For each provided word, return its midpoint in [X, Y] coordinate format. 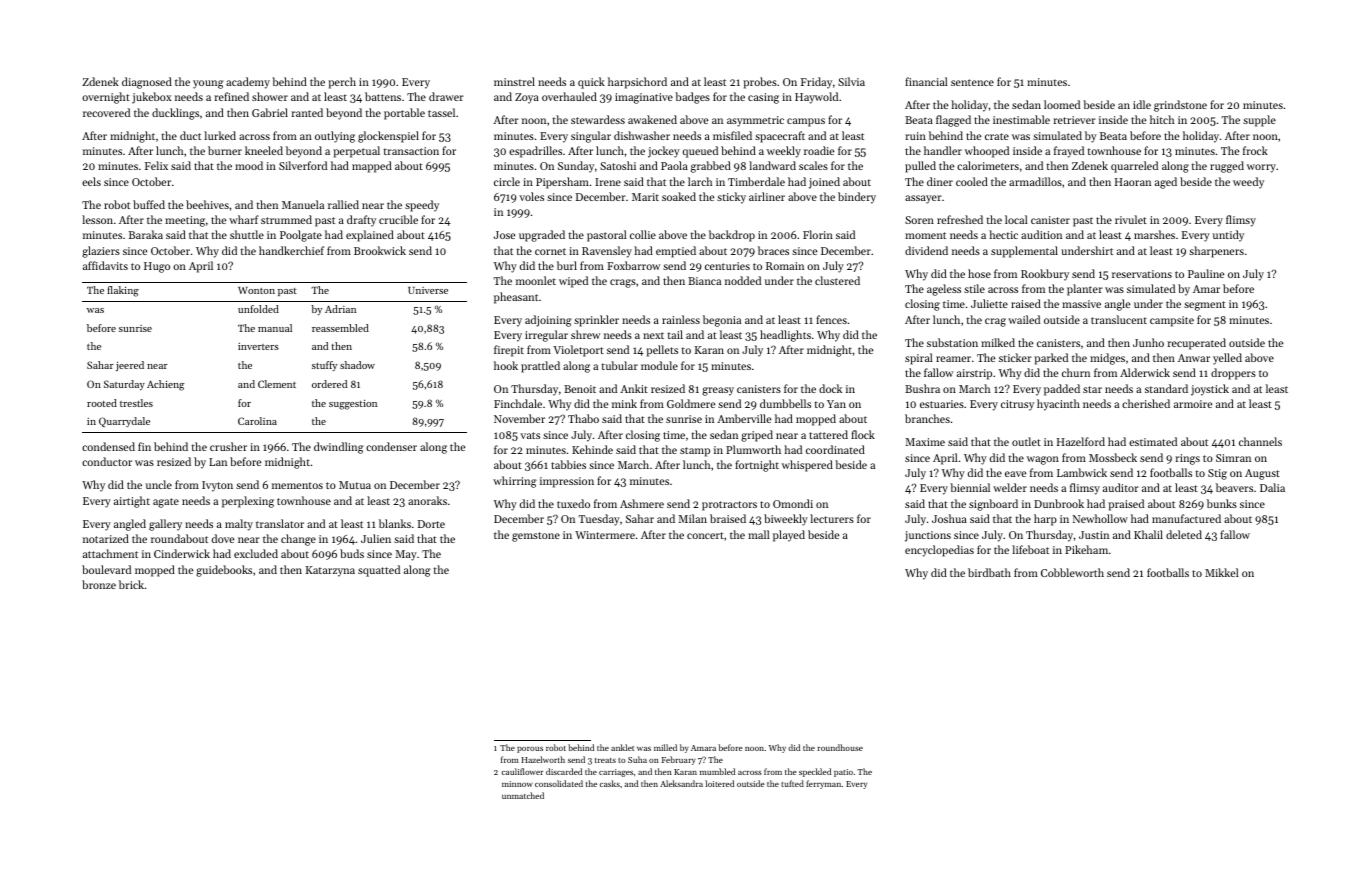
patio [843, 773]
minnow [517, 784]
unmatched [523, 795]
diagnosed [147, 83]
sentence [972, 82]
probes [760, 83]
